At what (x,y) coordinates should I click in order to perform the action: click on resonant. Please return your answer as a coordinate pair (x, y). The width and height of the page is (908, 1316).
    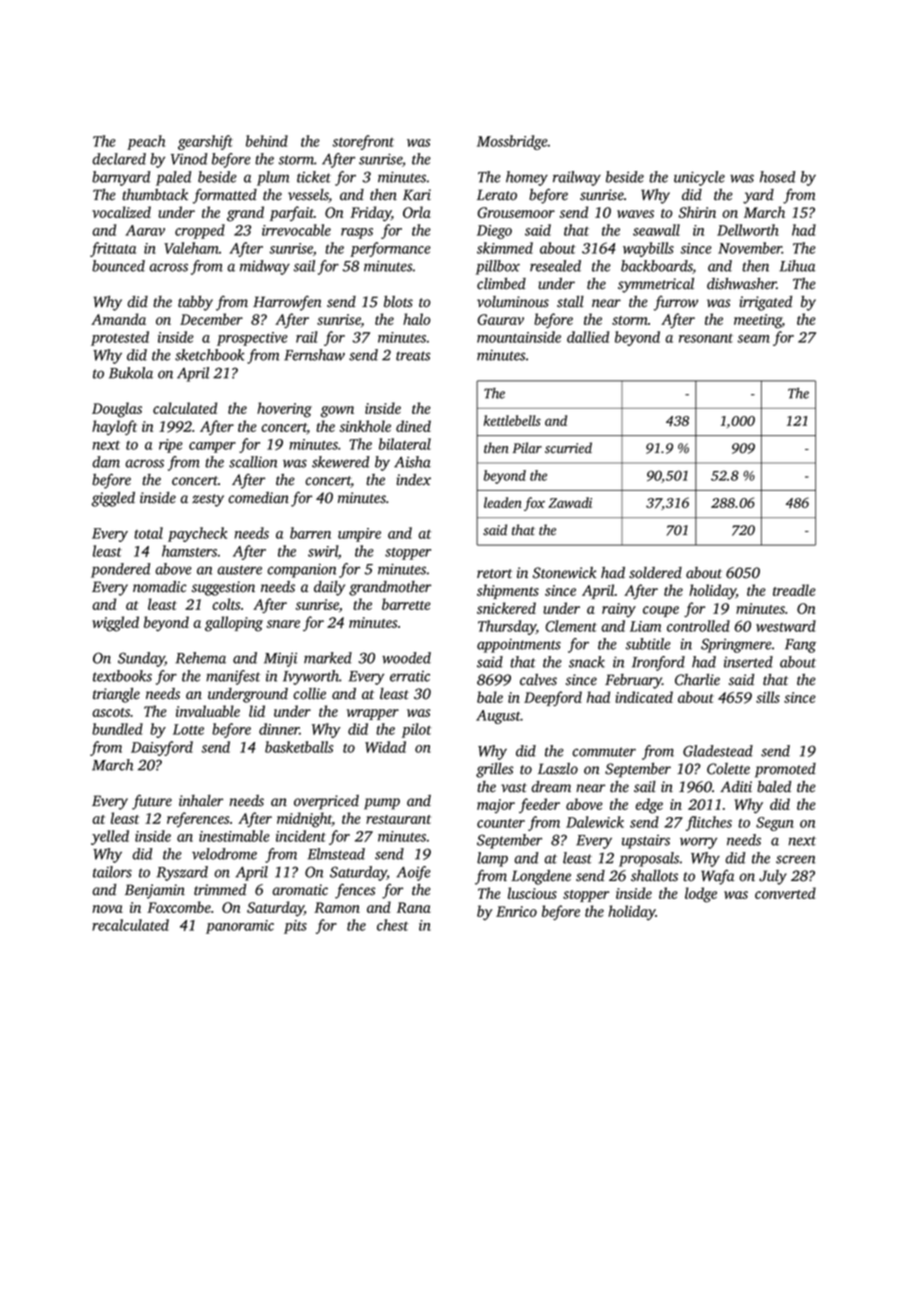
    Looking at the image, I should click on (706, 338).
